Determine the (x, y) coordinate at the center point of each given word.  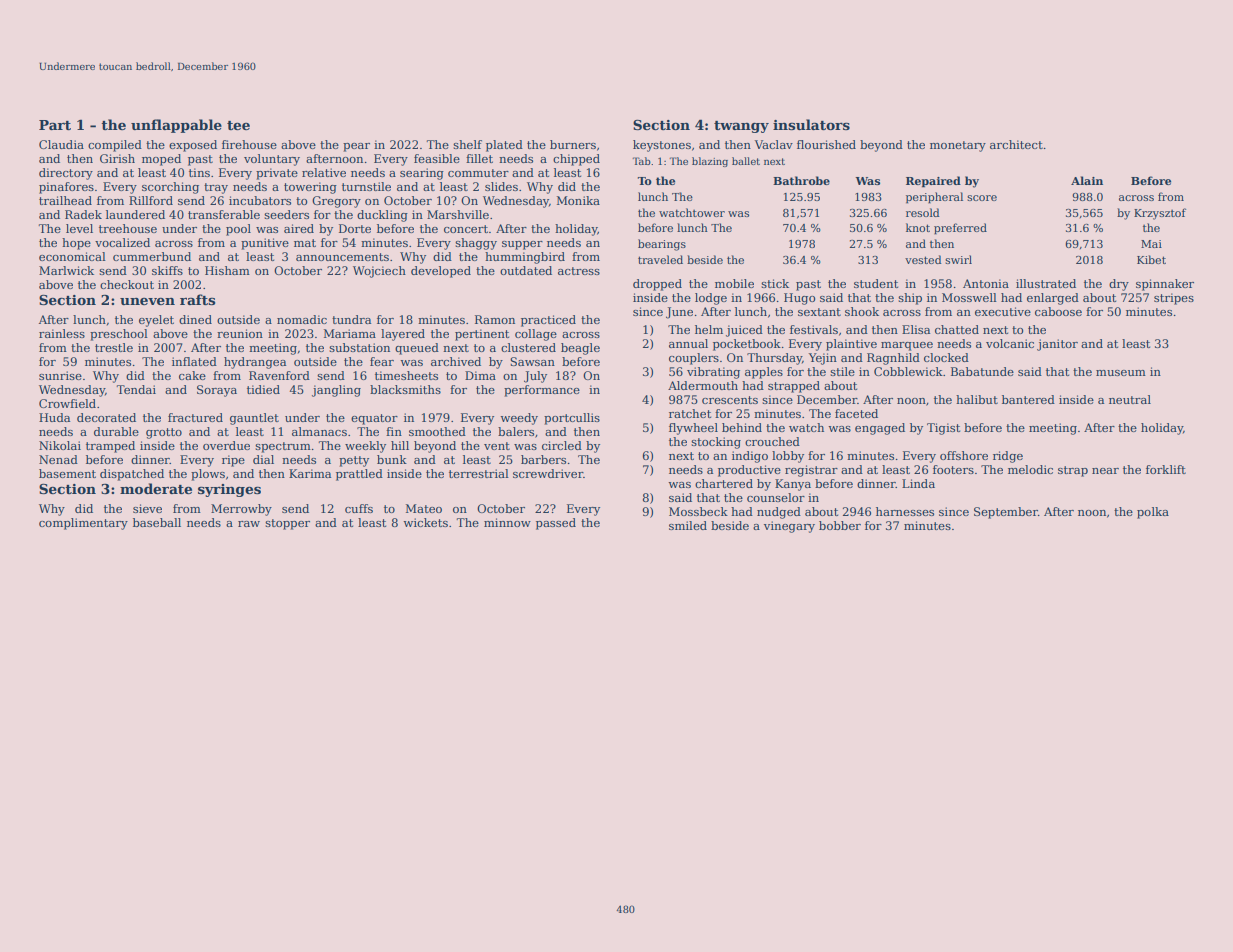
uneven (147, 301)
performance (542, 391)
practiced (548, 321)
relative (324, 172)
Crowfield (67, 403)
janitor (1057, 345)
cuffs (359, 508)
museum (1121, 373)
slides (501, 186)
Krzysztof (1160, 214)
